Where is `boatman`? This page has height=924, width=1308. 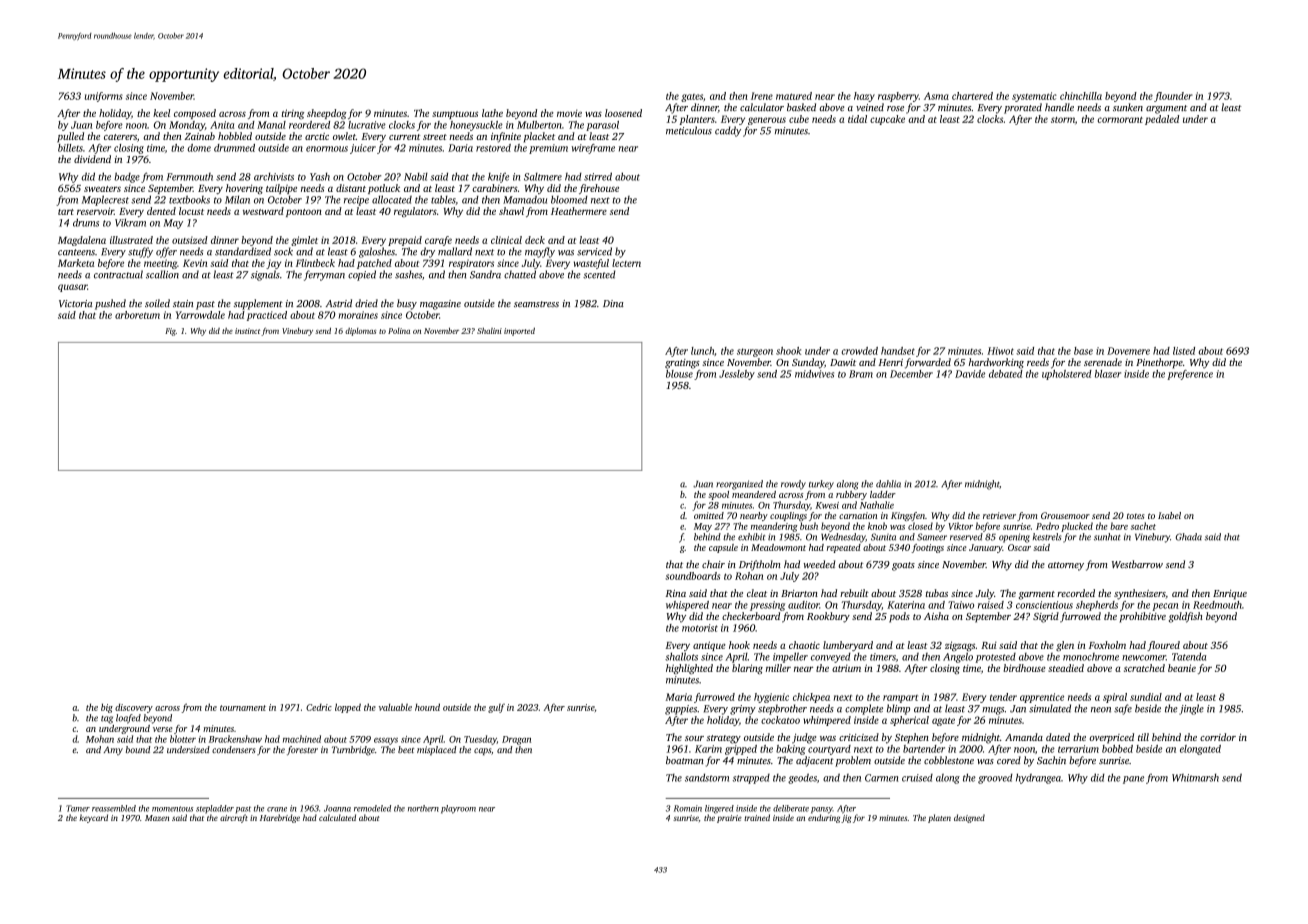 boatman is located at coordinates (685, 760).
